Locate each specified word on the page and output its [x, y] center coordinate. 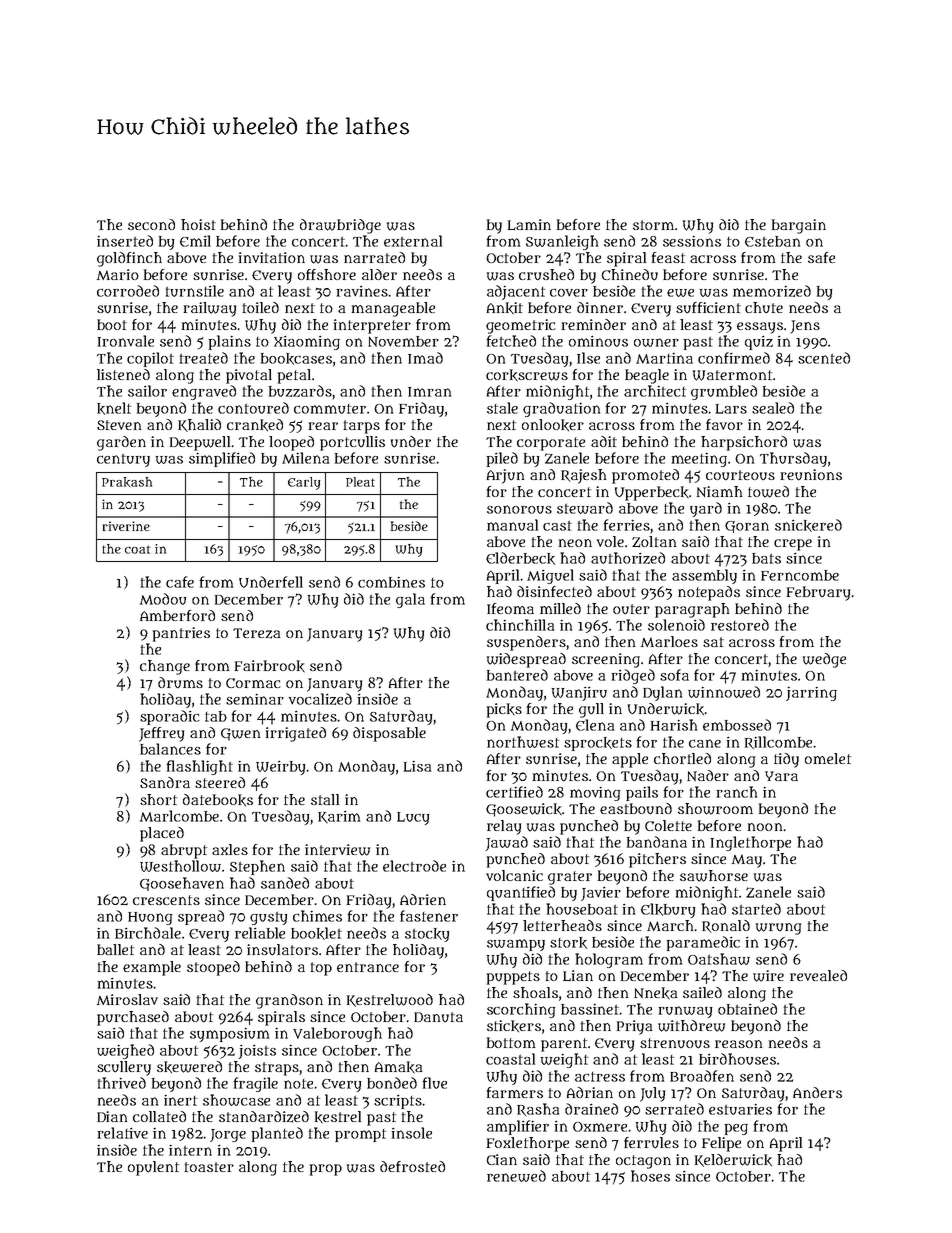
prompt [360, 1135]
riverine [126, 526]
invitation [272, 257]
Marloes [669, 641]
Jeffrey [161, 734]
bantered [517, 675]
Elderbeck [520, 558]
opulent [153, 1168]
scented [824, 358]
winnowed [724, 692]
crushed [546, 275]
